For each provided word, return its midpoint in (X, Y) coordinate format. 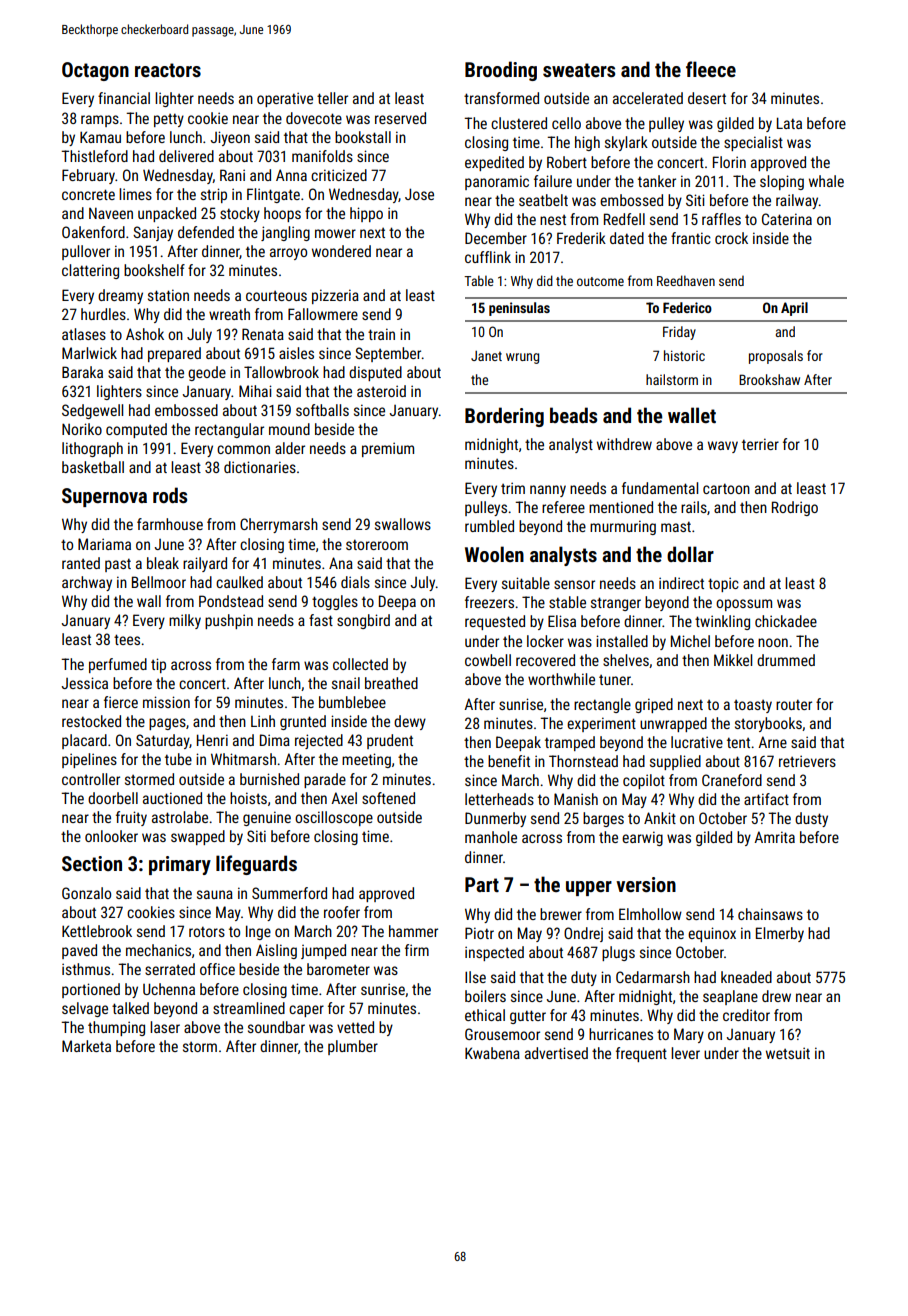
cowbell (488, 660)
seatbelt (543, 200)
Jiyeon (230, 138)
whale (826, 181)
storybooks (768, 724)
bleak (163, 563)
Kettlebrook (97, 931)
